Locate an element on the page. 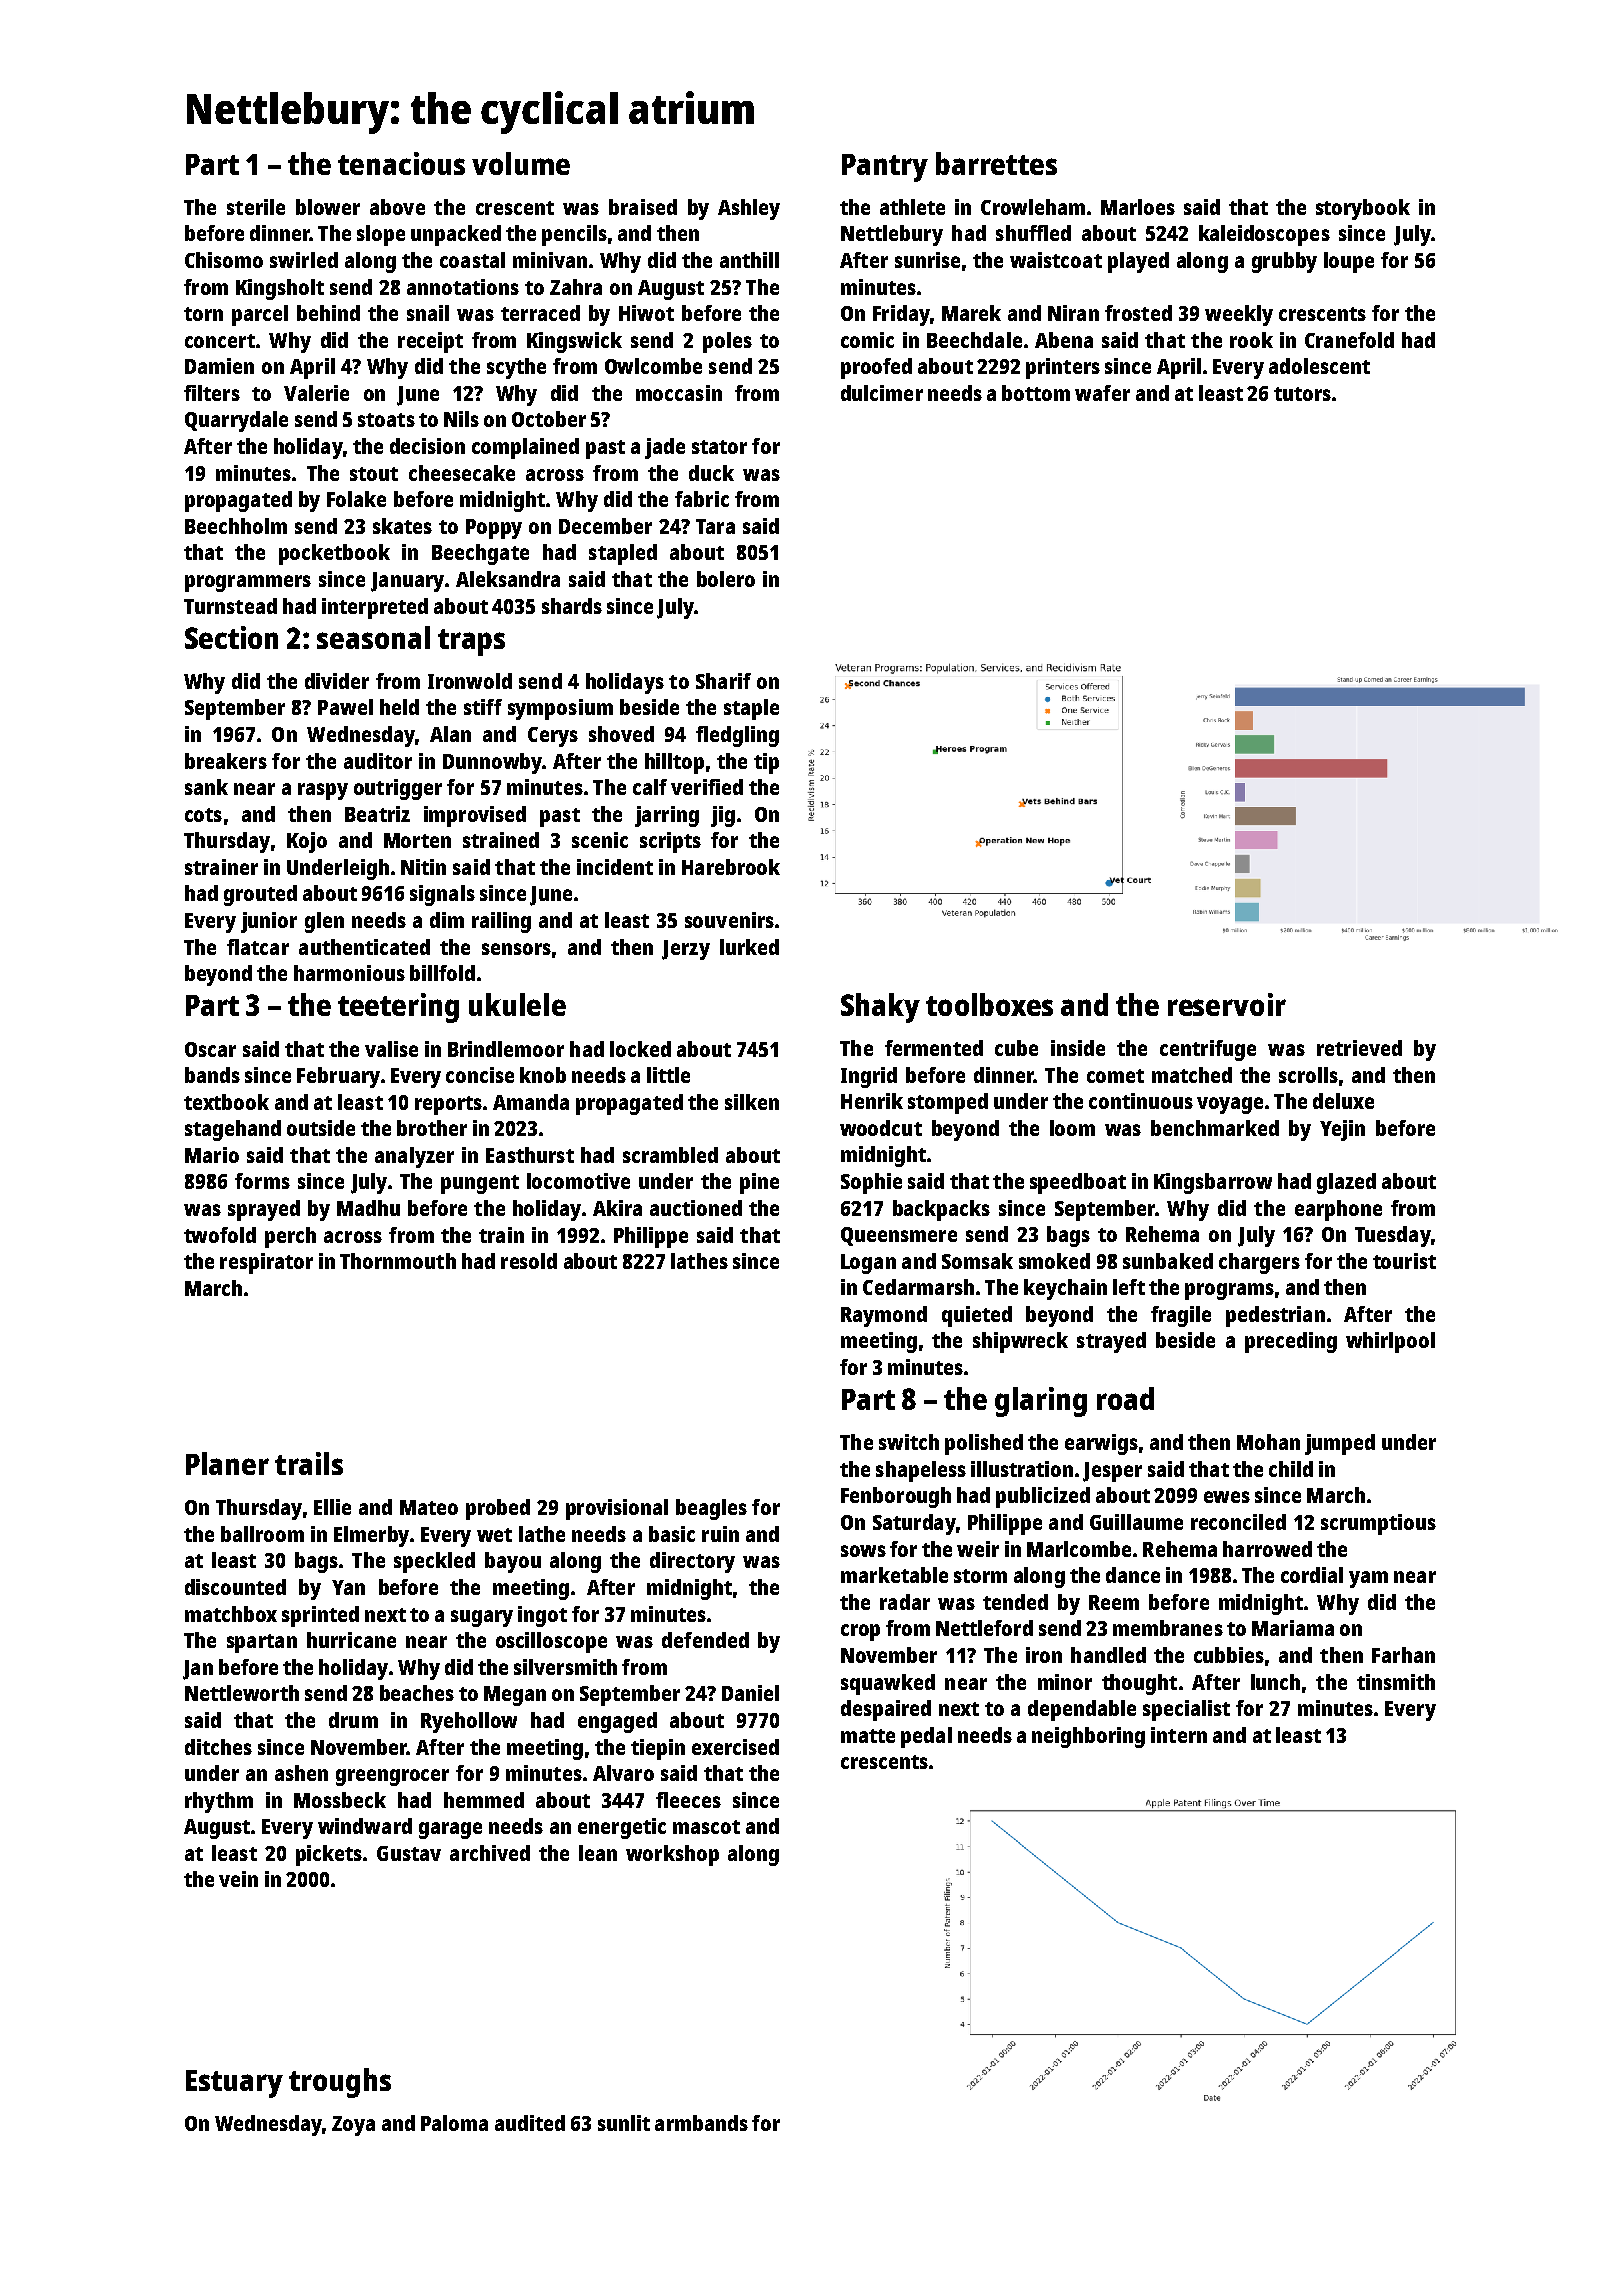 Image resolution: width=1620 pixels, height=2292 pixels. engaged is located at coordinates (617, 1722).
